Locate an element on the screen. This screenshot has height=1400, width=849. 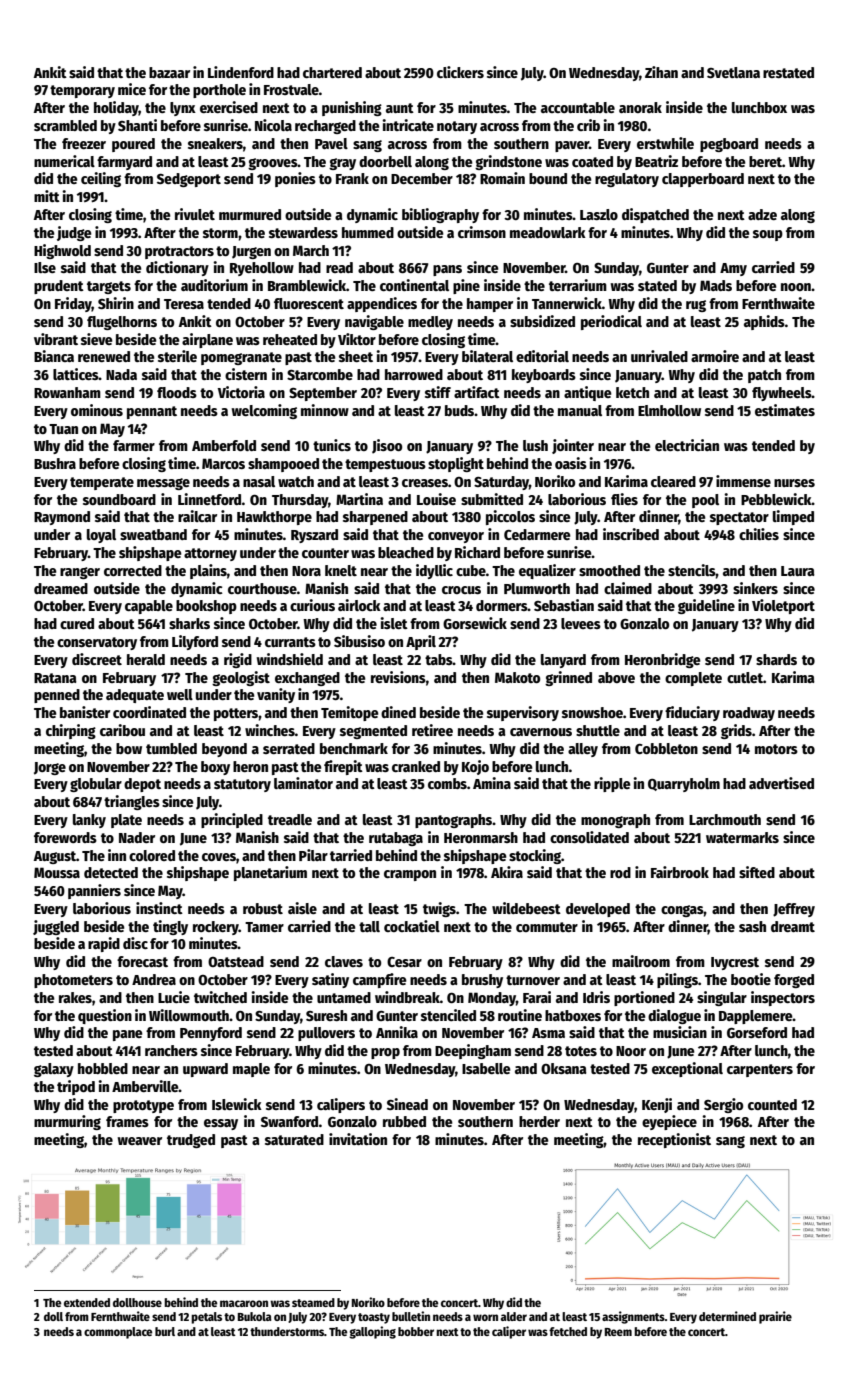
mailroom is located at coordinates (641, 961).
